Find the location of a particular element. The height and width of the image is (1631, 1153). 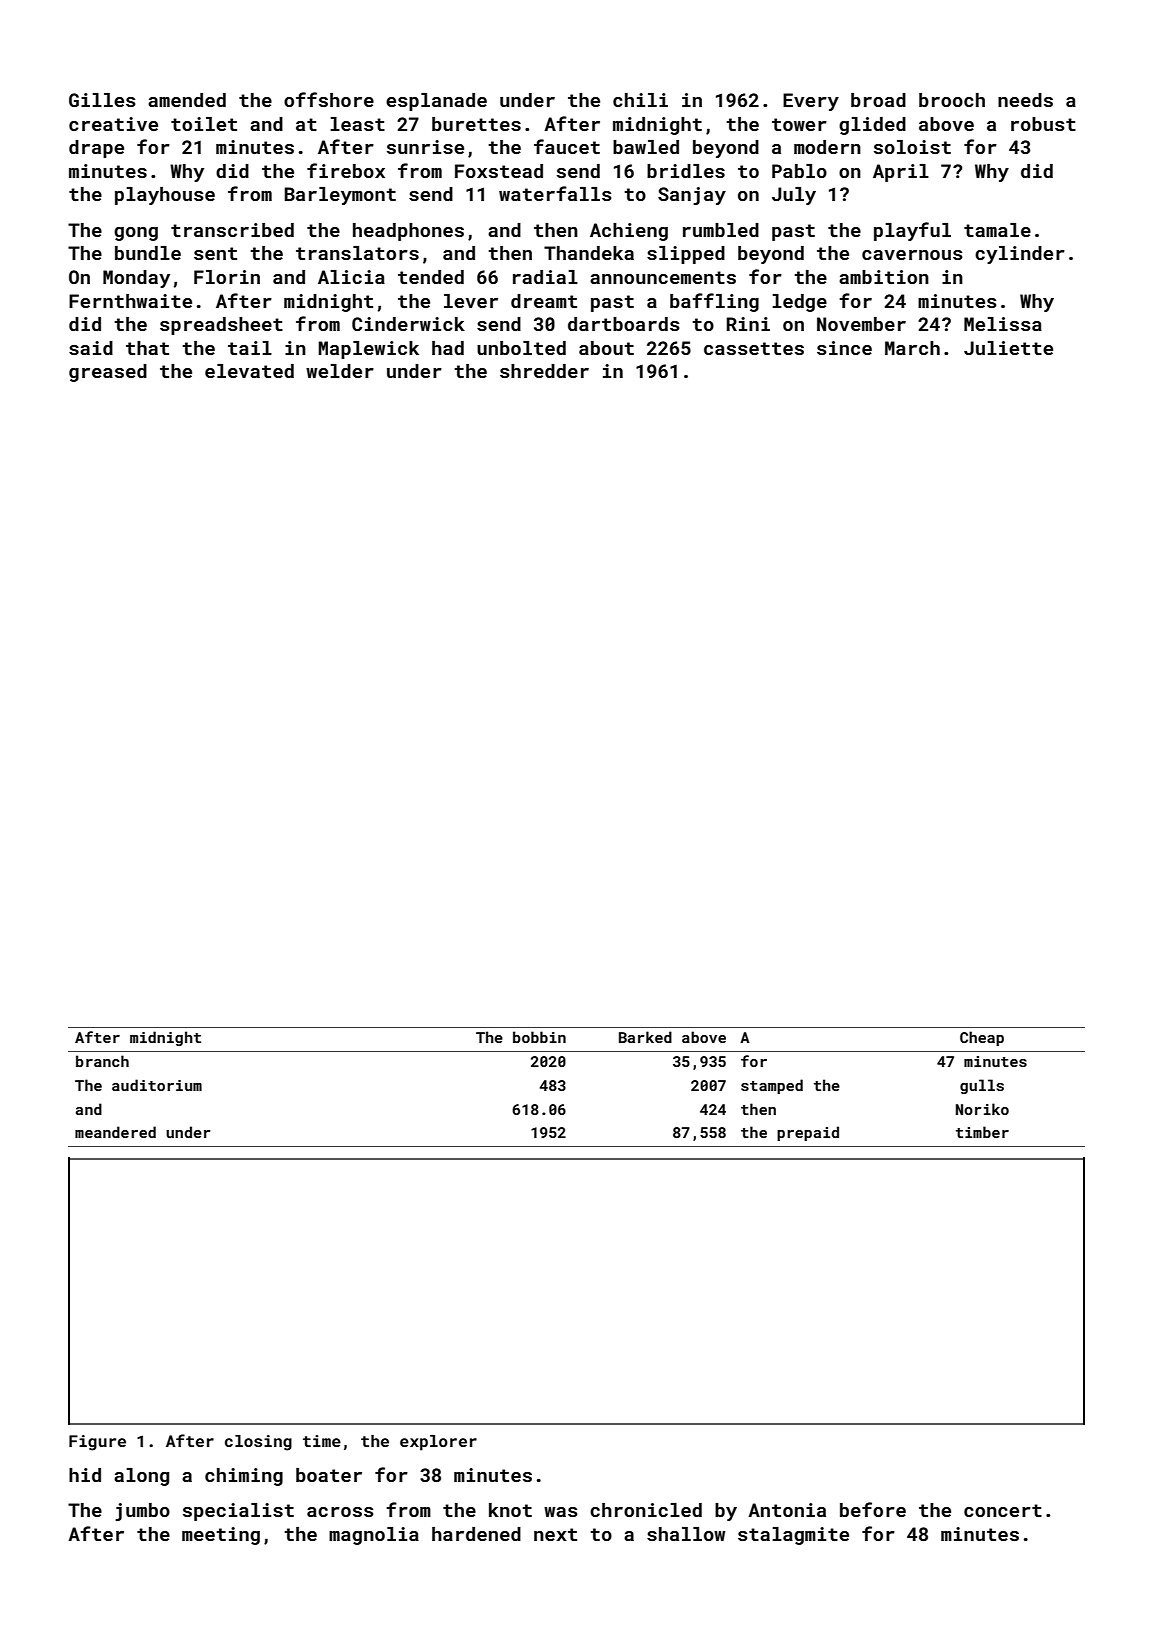

cassettes is located at coordinates (754, 348).
